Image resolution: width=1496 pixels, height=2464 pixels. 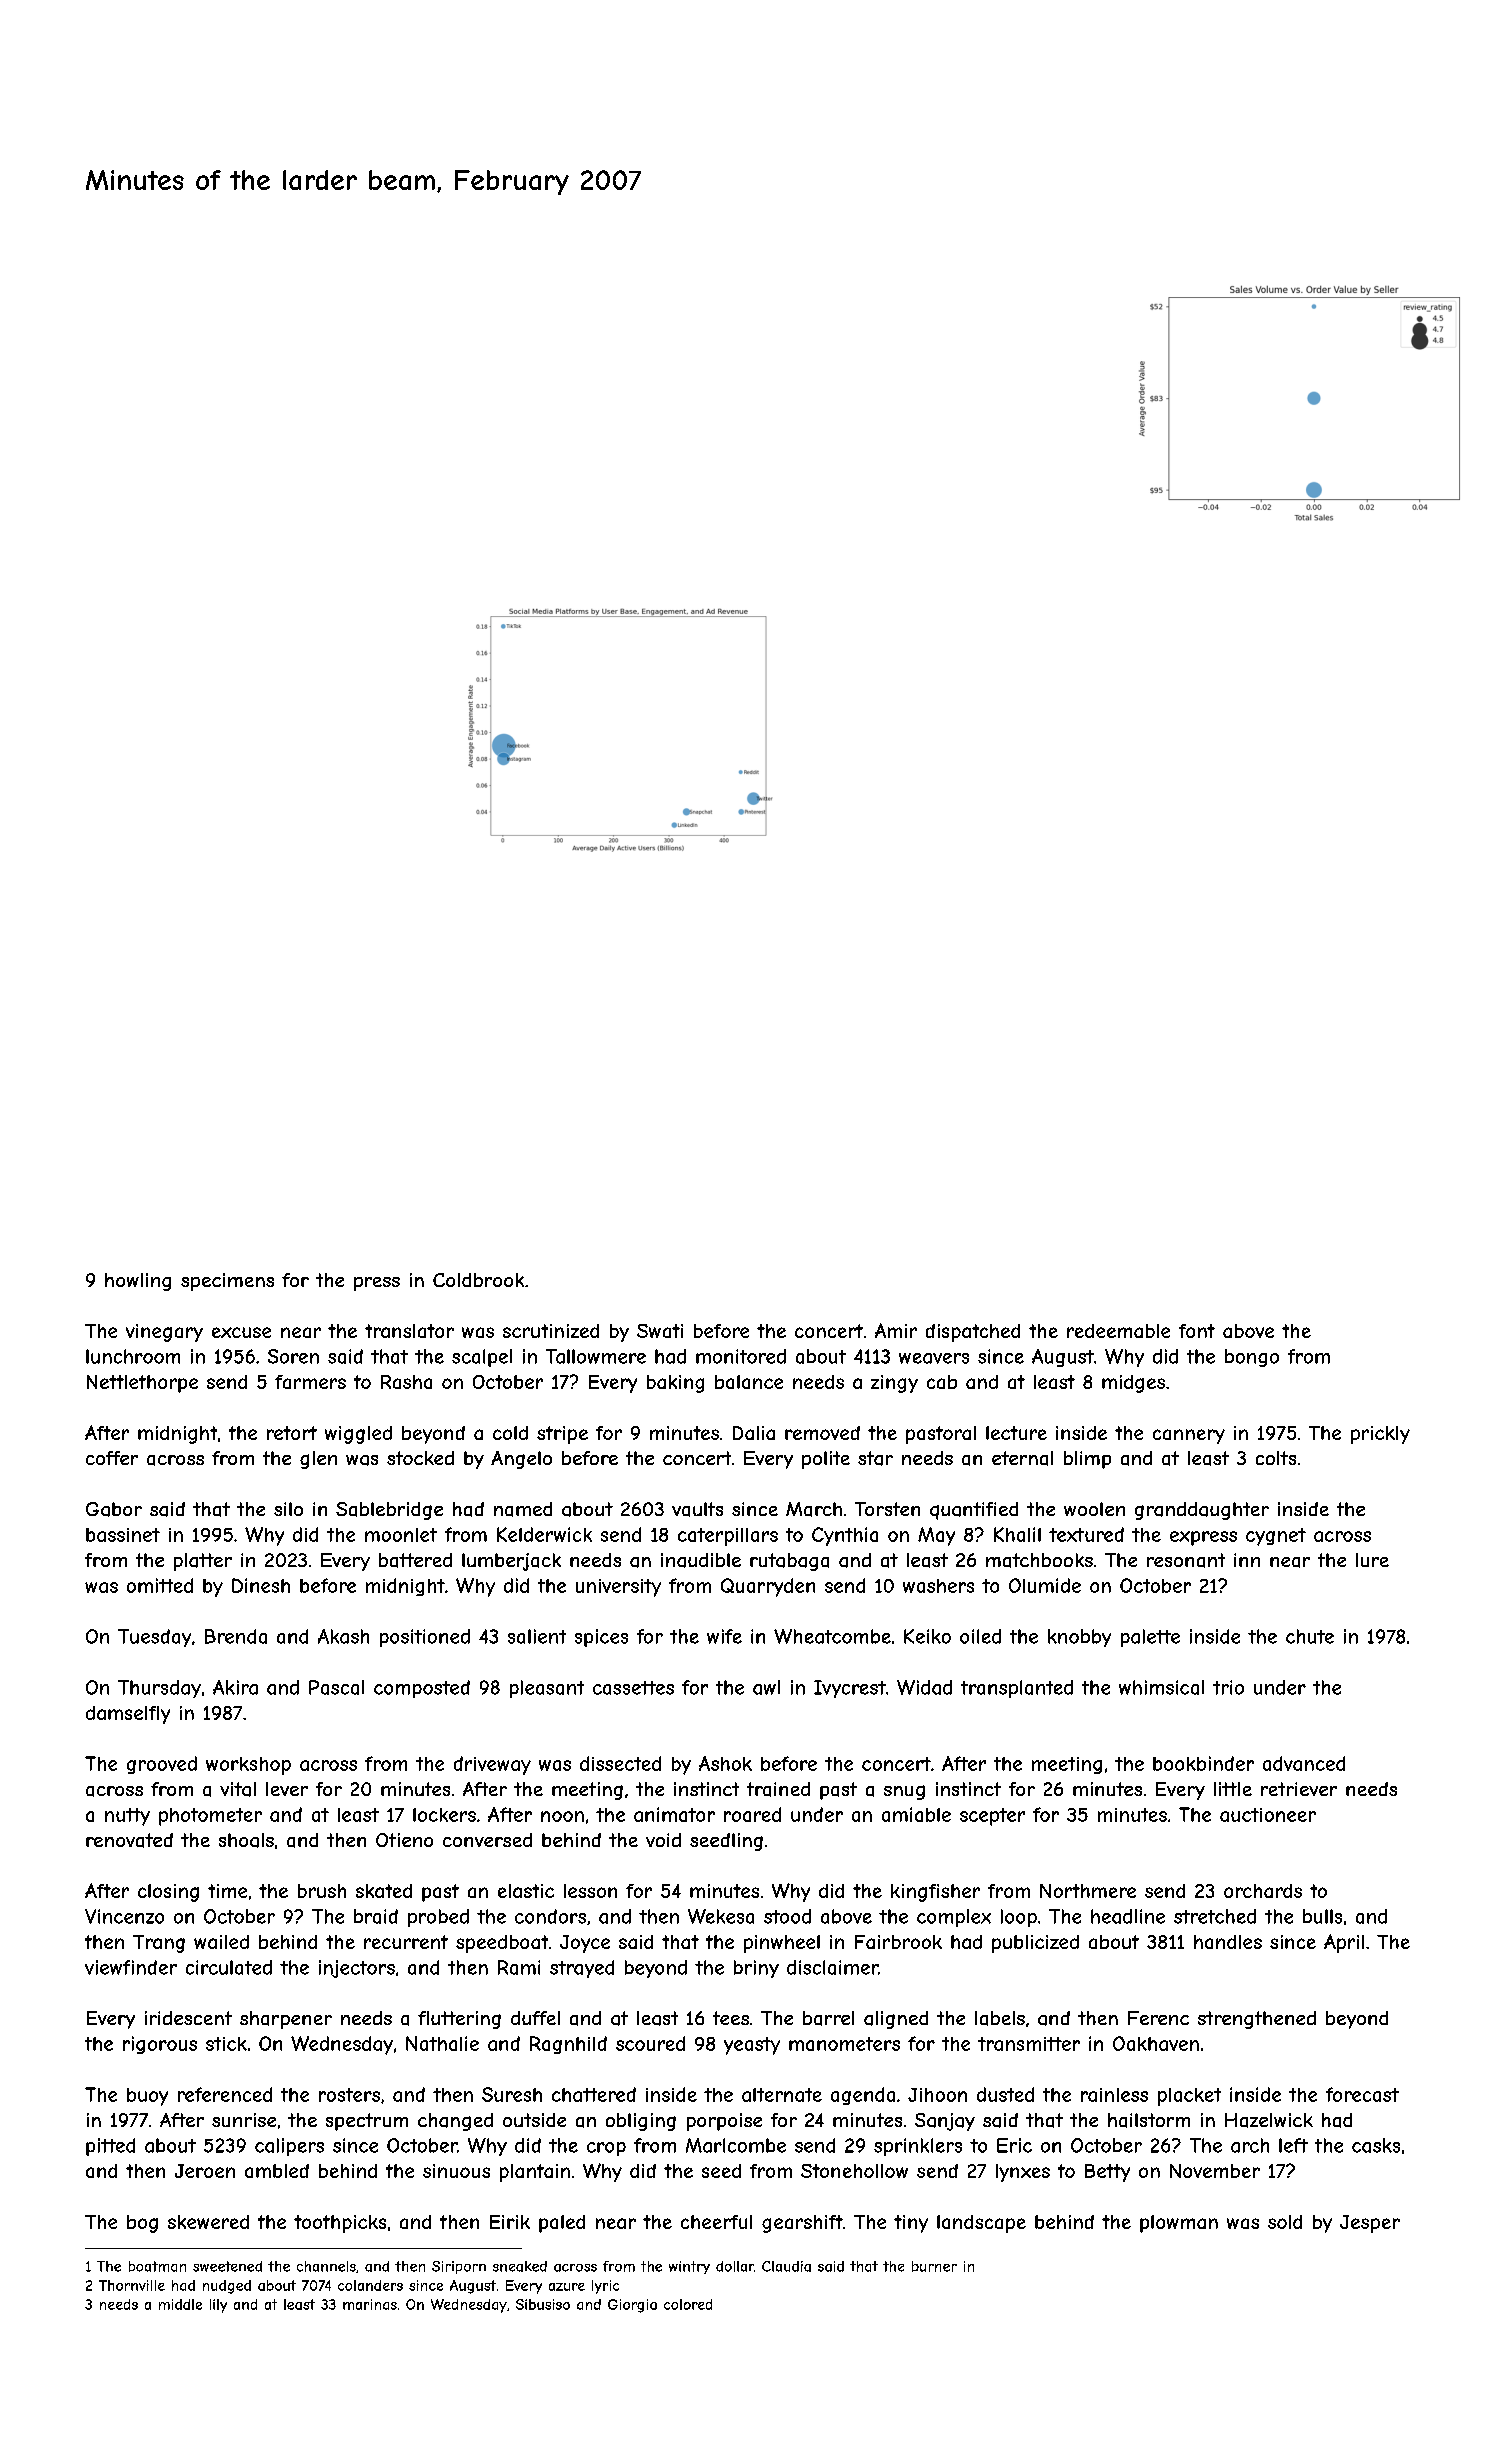 What do you see at coordinates (688, 2304) in the document?
I see `colored` at bounding box center [688, 2304].
